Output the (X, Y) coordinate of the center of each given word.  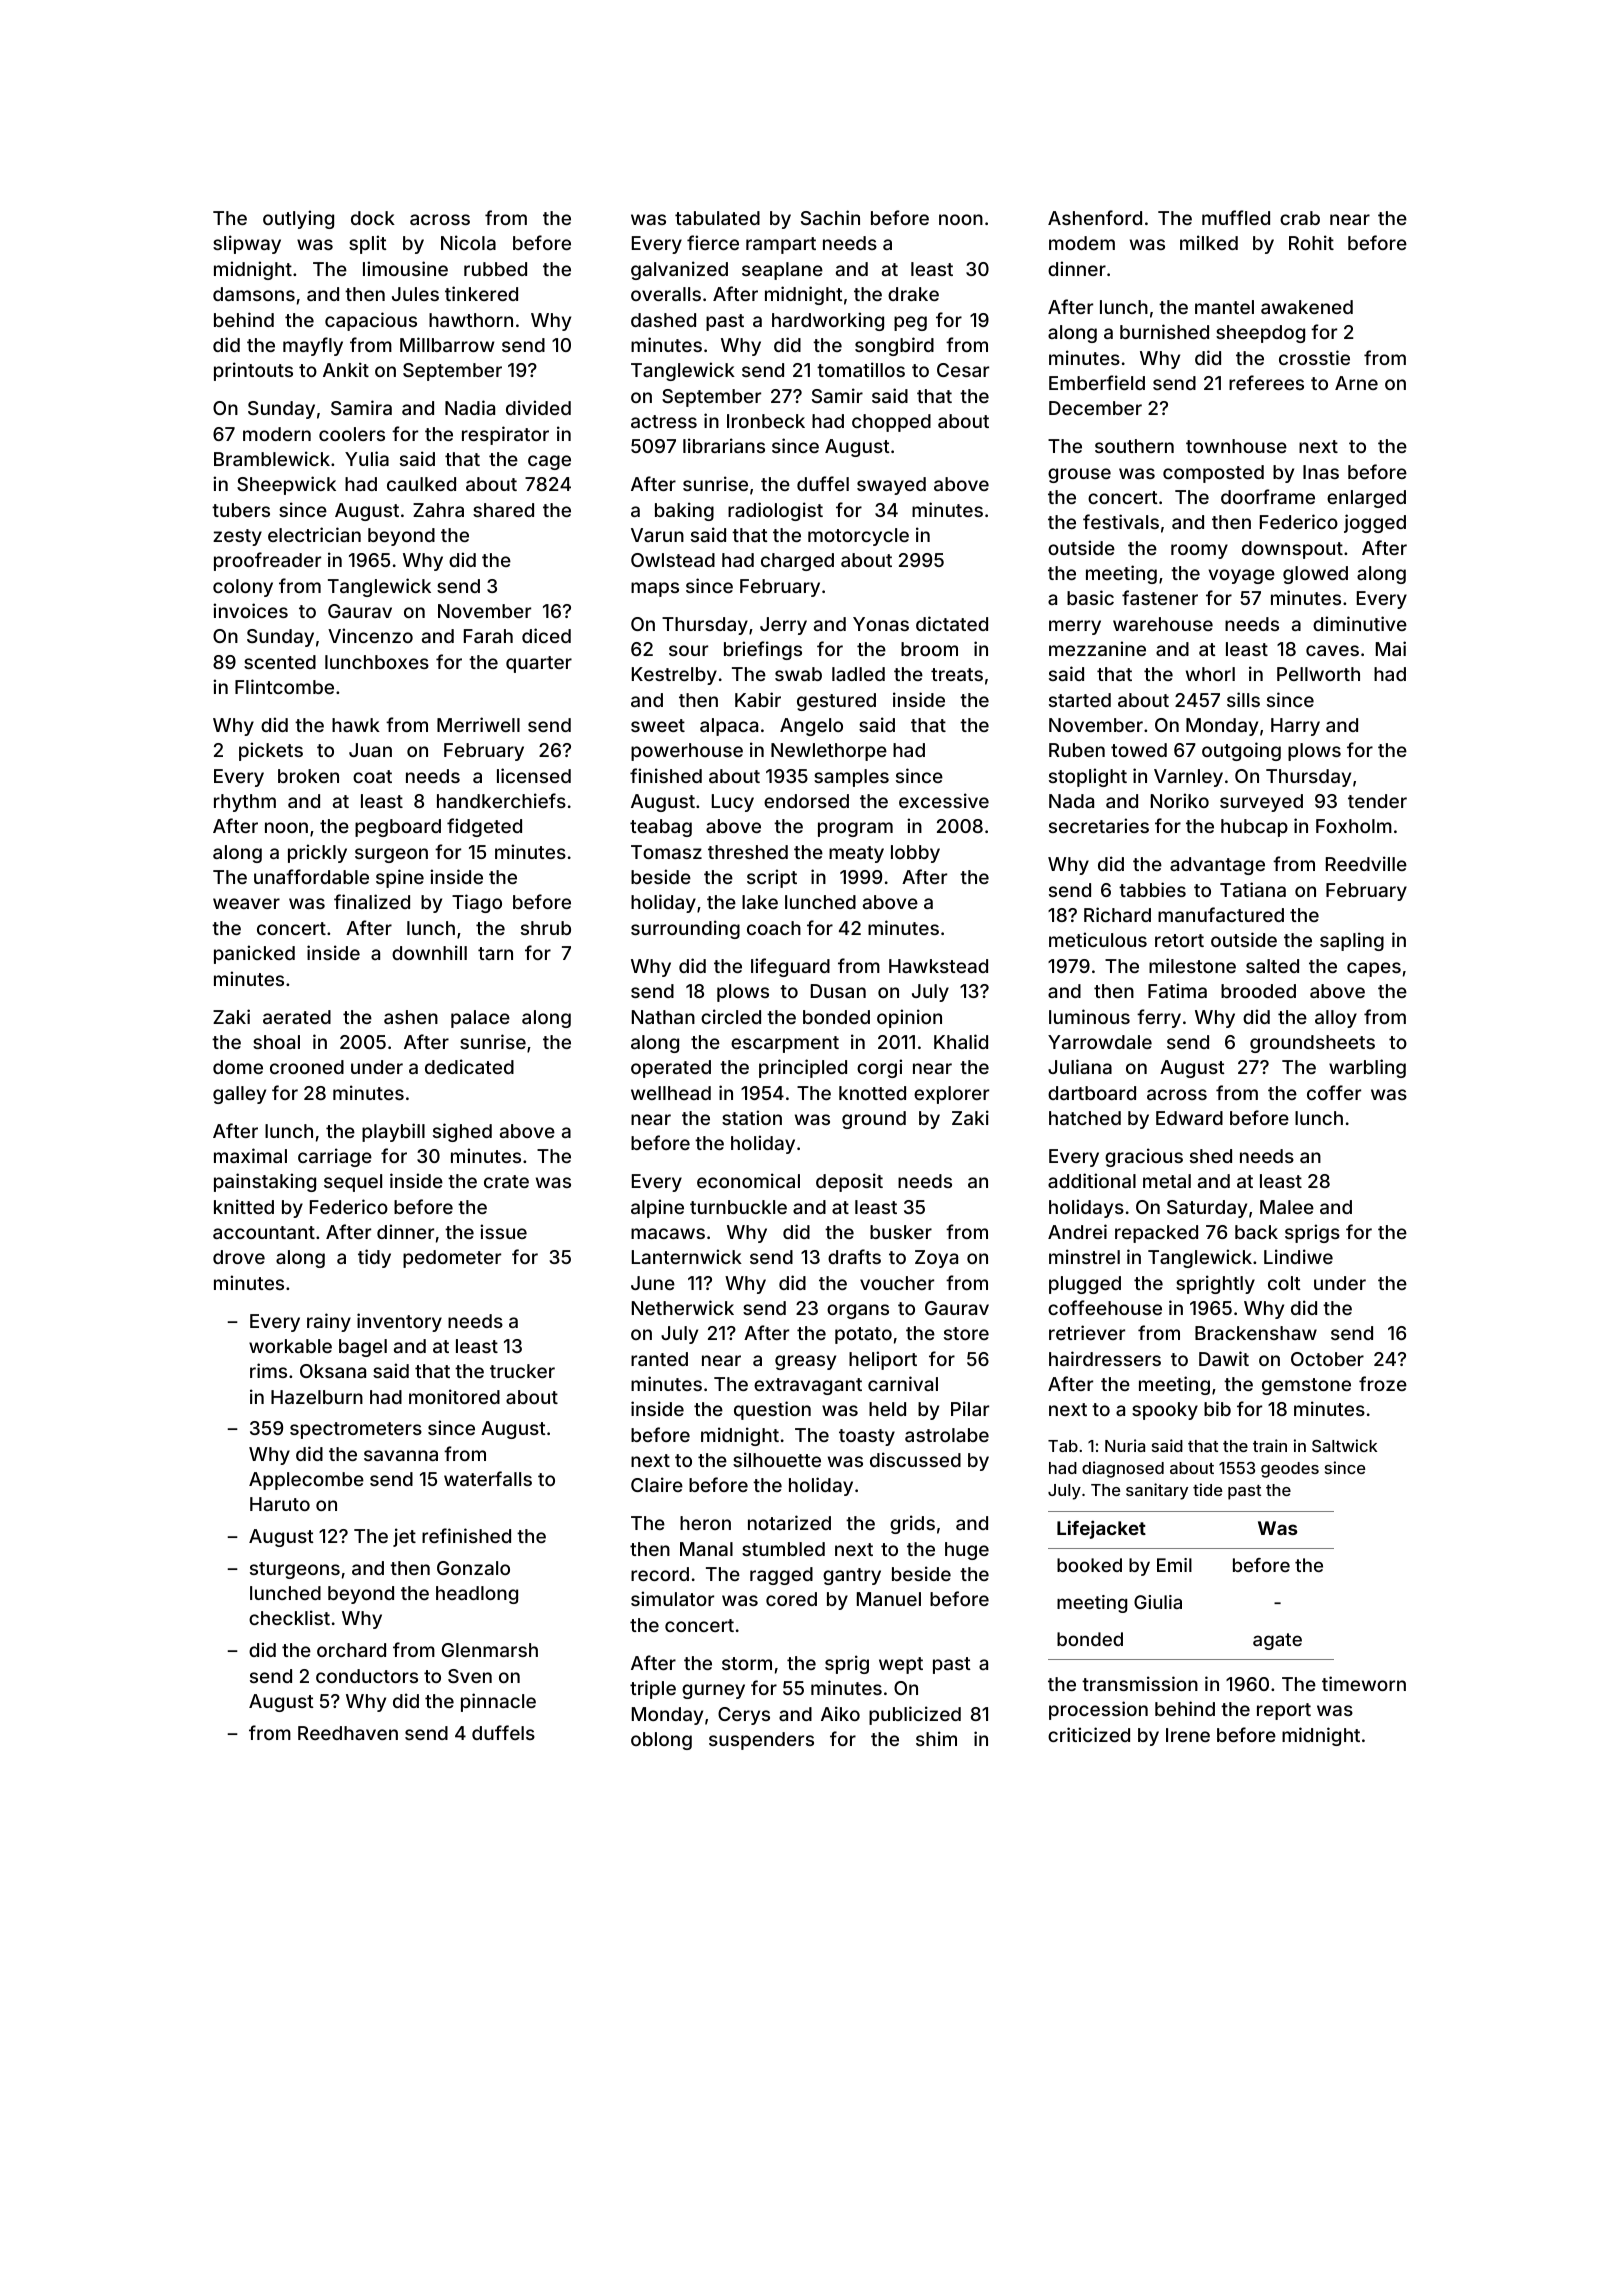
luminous (1089, 1016)
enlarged (1366, 499)
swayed (891, 486)
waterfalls (488, 1478)
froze (1383, 1383)
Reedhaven (348, 1733)
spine (400, 878)
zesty (237, 537)
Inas (1321, 472)
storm (747, 1663)
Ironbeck (766, 421)
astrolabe (947, 1435)
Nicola (468, 242)
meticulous (1098, 939)
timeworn (1364, 1683)
